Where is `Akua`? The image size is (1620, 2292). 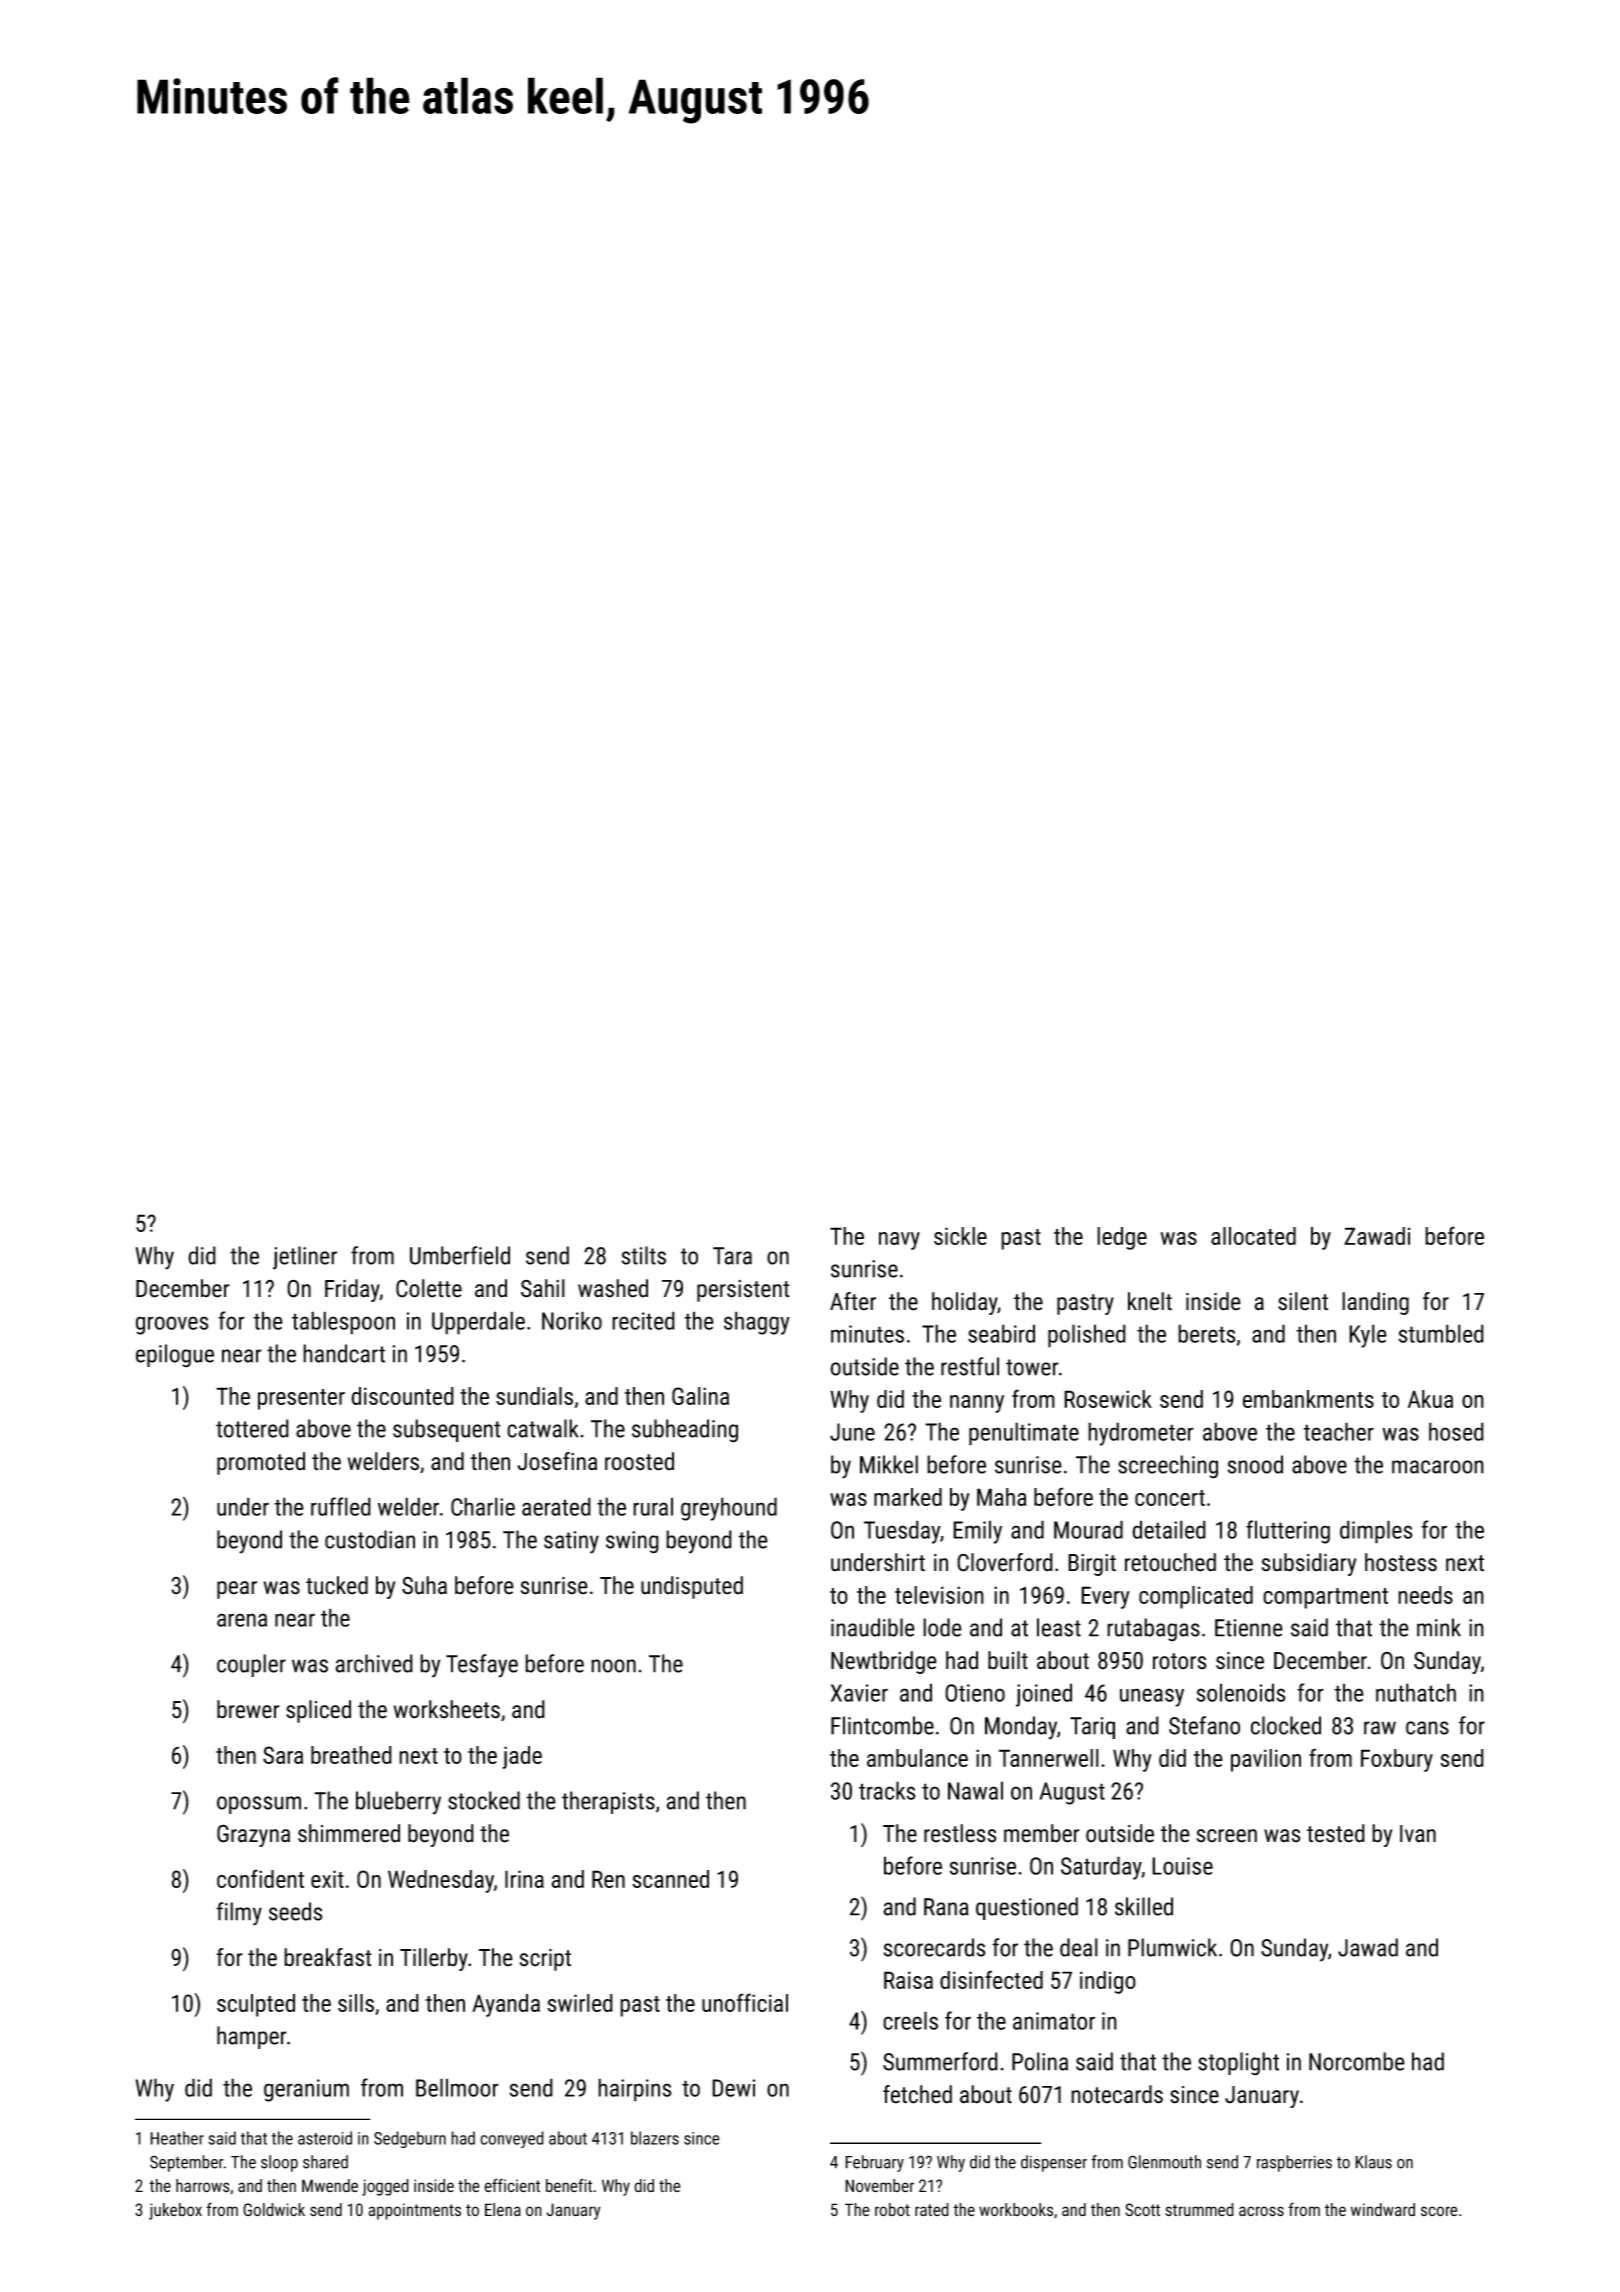
Akua is located at coordinates (1430, 1399).
